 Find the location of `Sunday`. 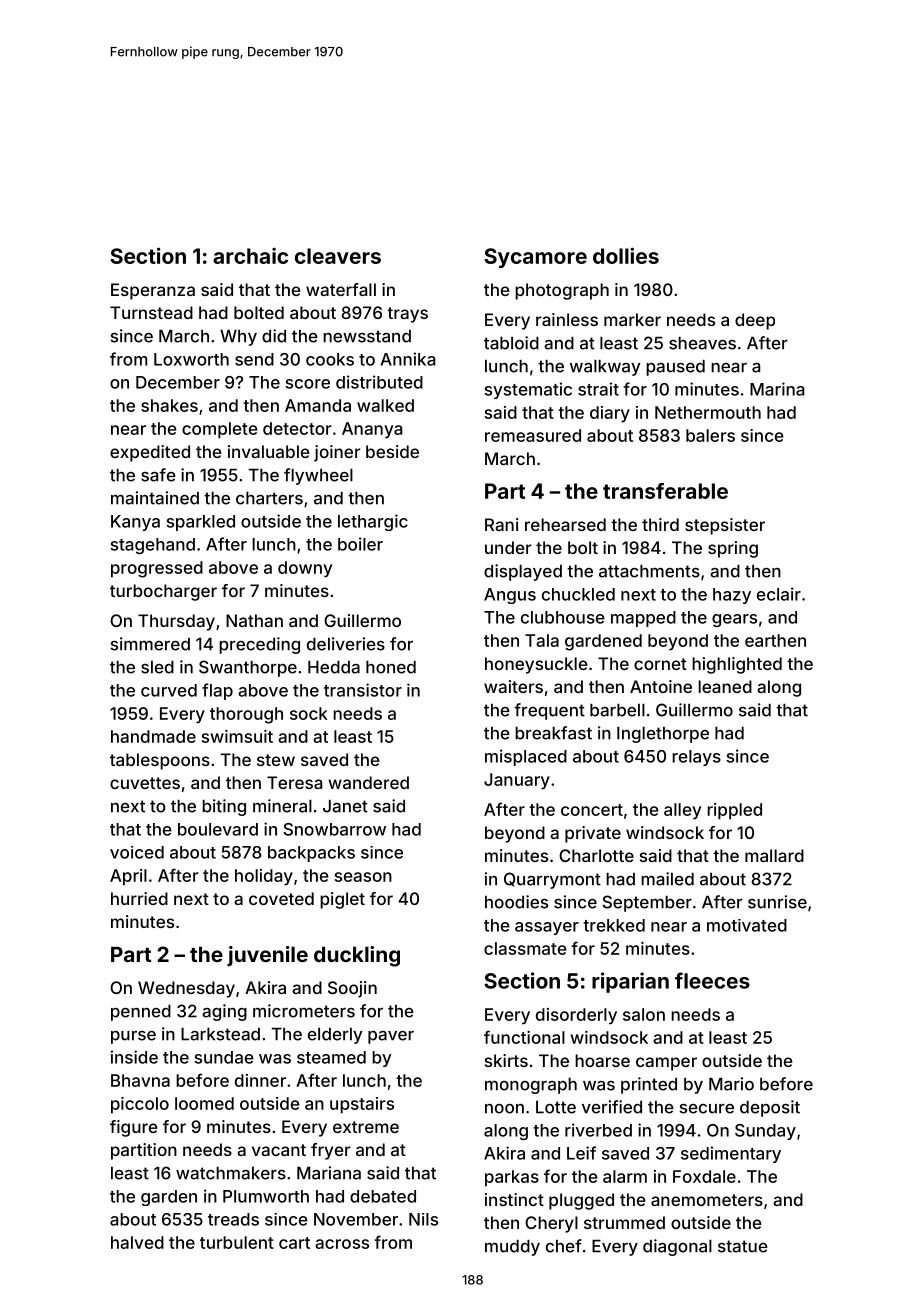

Sunday is located at coordinates (765, 1132).
